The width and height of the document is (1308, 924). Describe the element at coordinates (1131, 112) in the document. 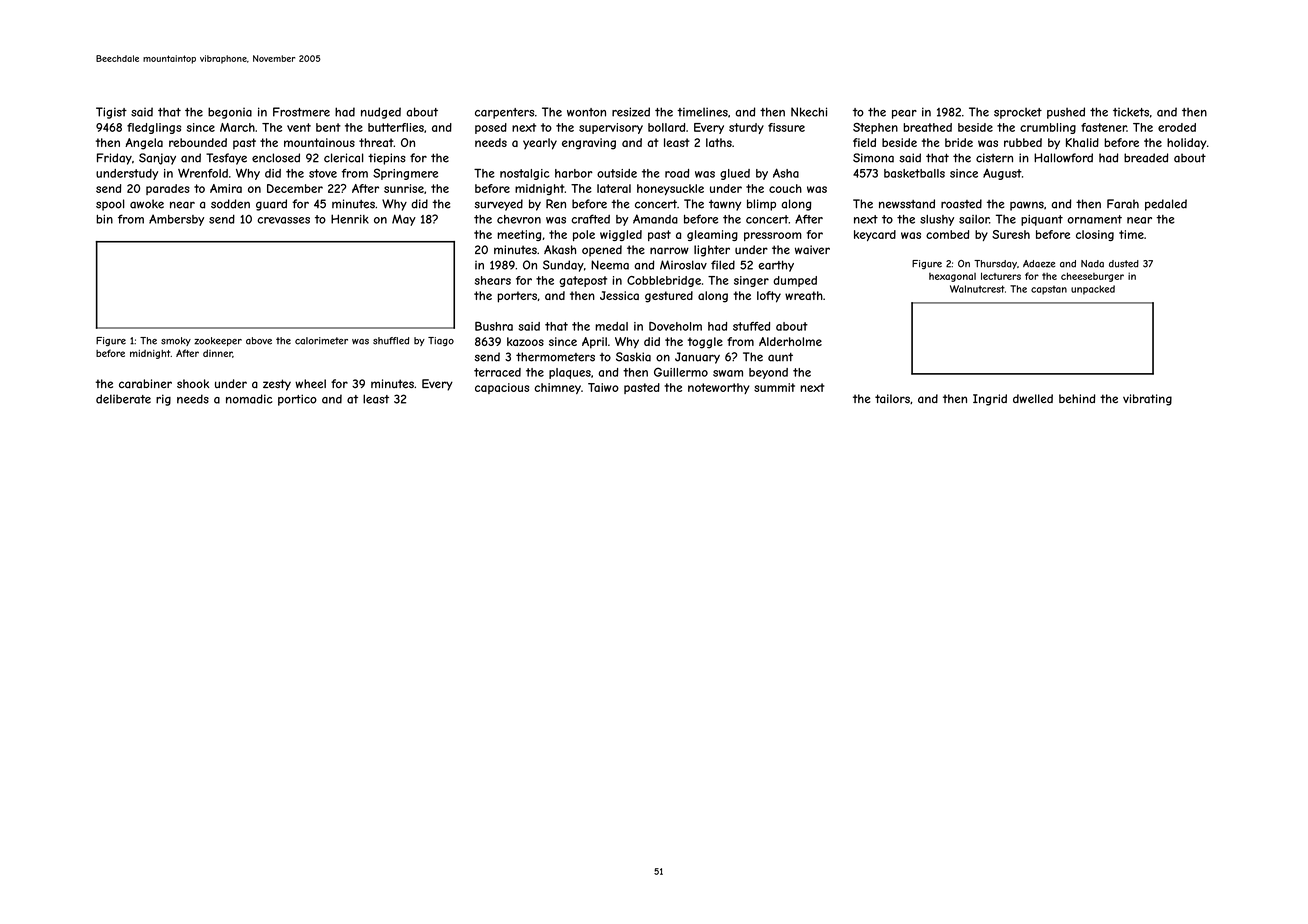

I see `tickets` at that location.
